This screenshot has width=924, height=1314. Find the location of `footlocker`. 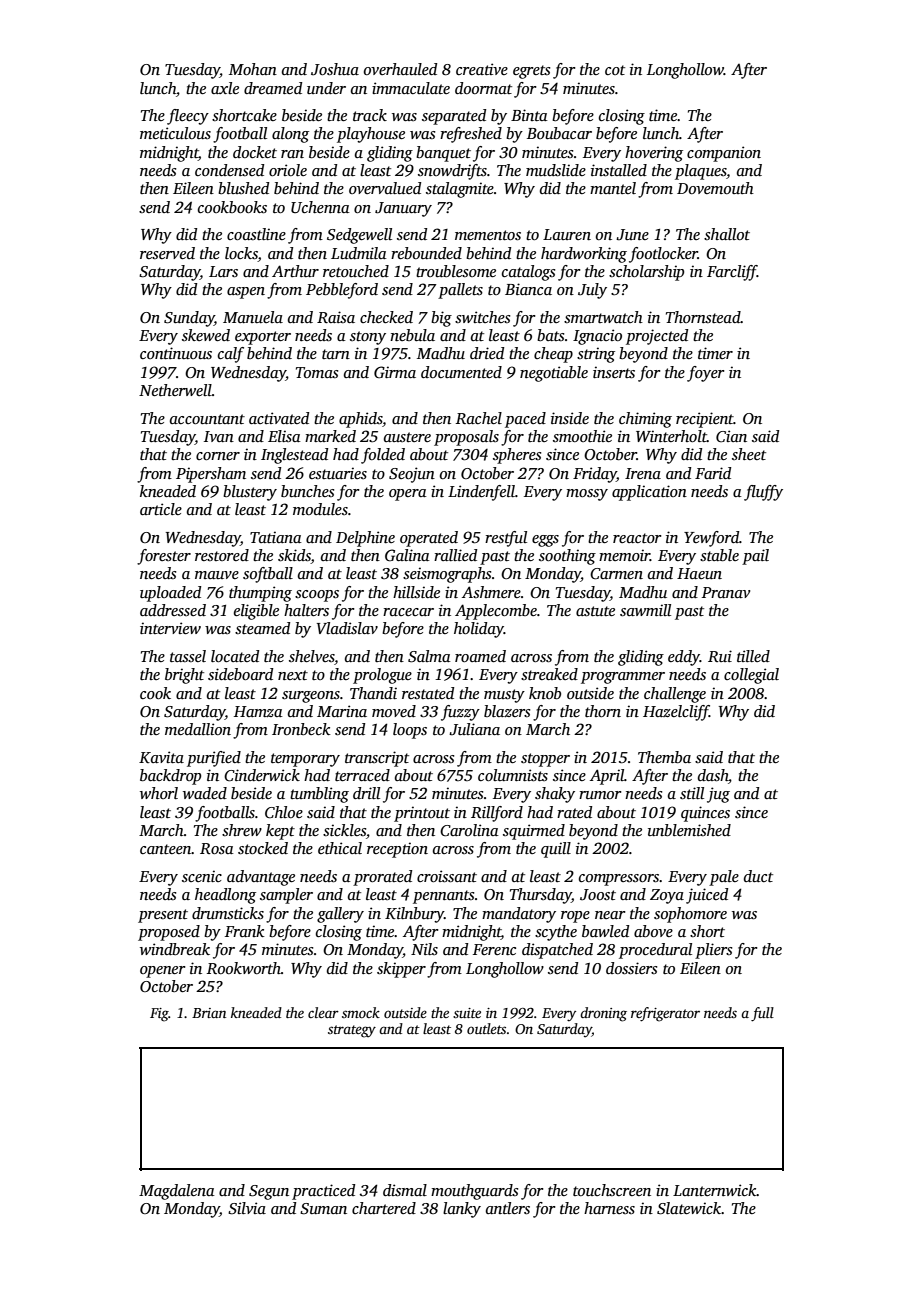

footlocker is located at coordinates (663, 255).
